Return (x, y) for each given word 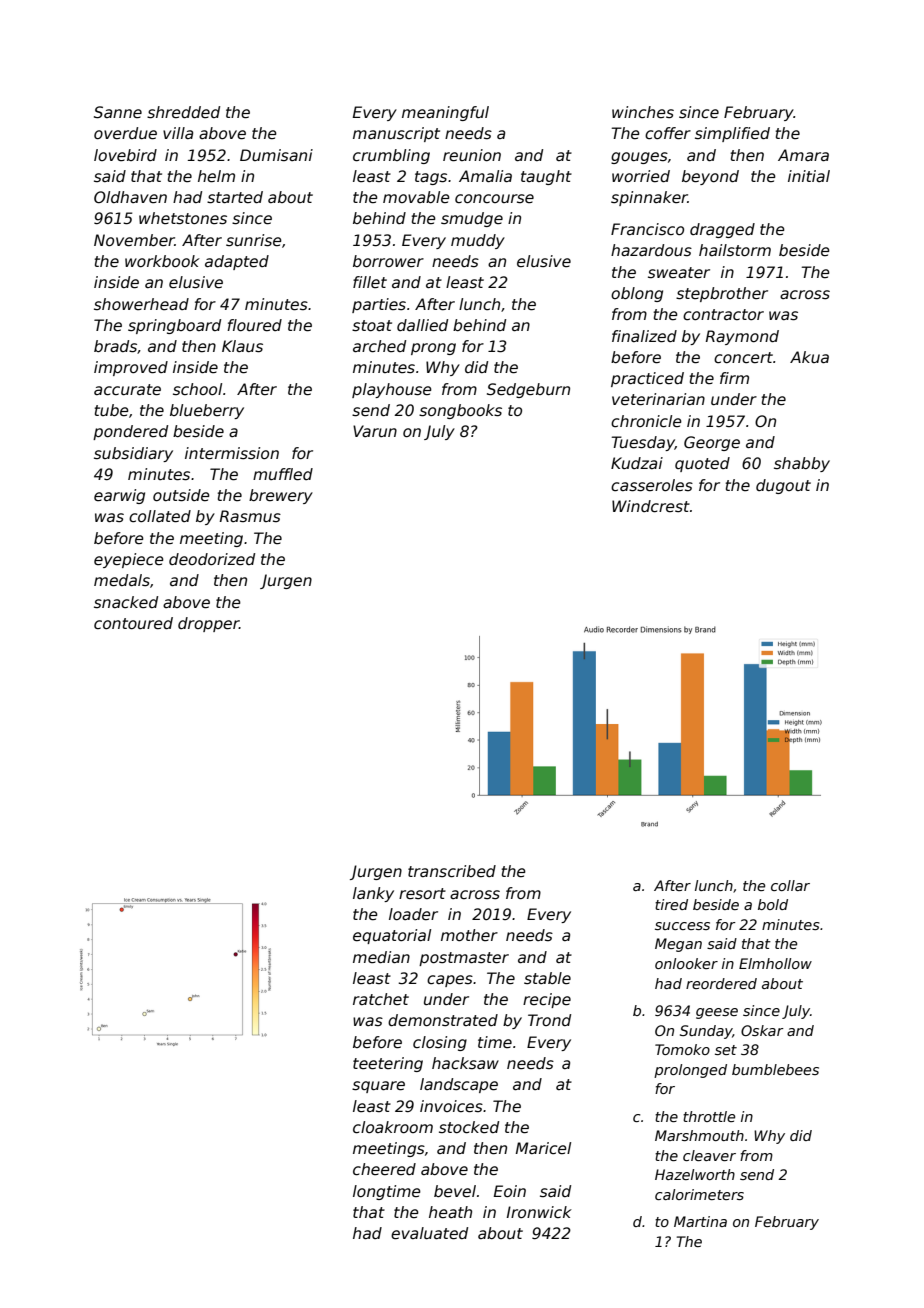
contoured (133, 623)
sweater (679, 273)
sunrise (254, 240)
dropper (208, 624)
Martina (700, 1221)
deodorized (212, 559)
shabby (802, 464)
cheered (384, 1169)
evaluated (429, 1233)
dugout (783, 486)
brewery (281, 496)
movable (416, 197)
